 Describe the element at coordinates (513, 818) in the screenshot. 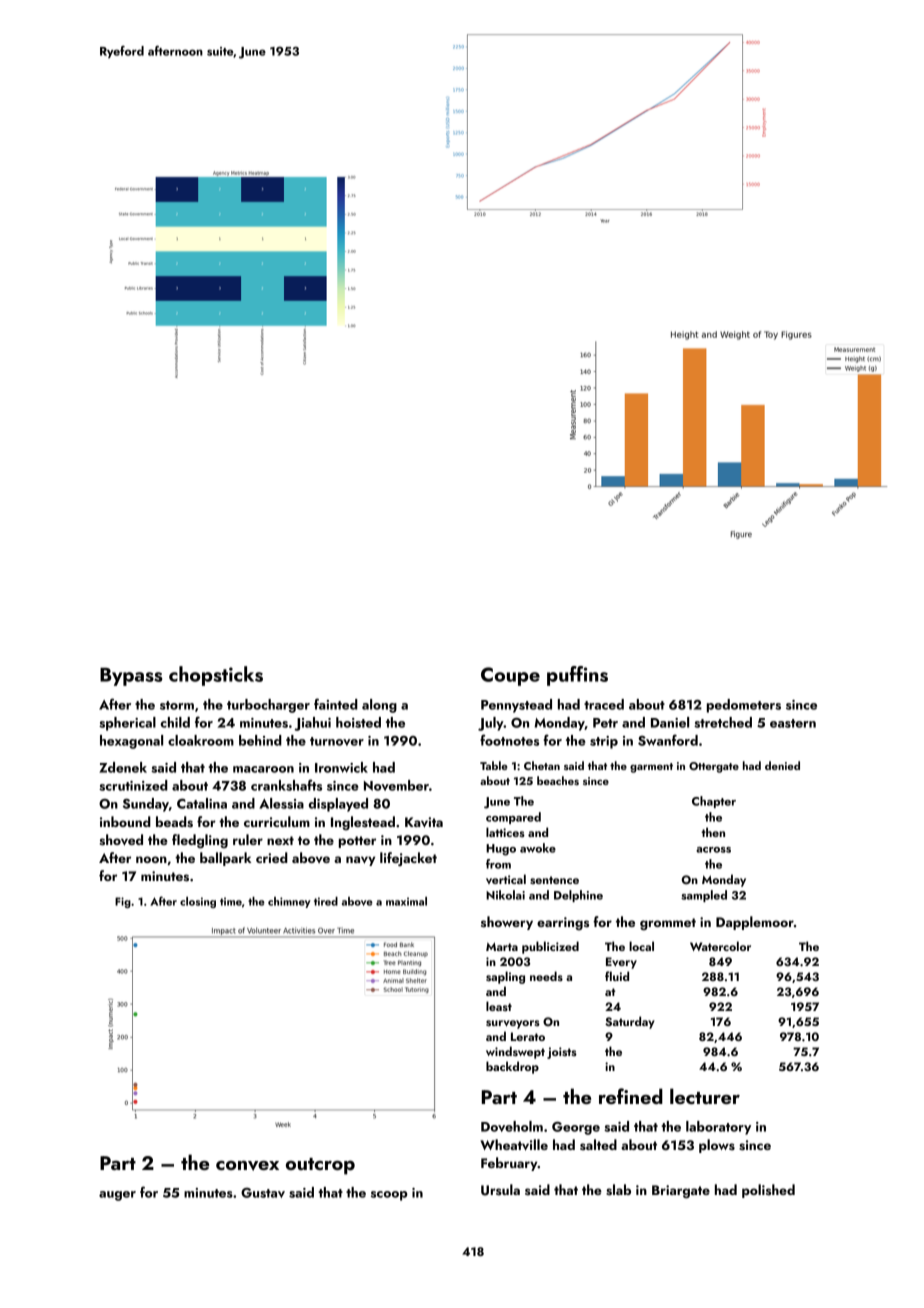

I see `compared` at that location.
